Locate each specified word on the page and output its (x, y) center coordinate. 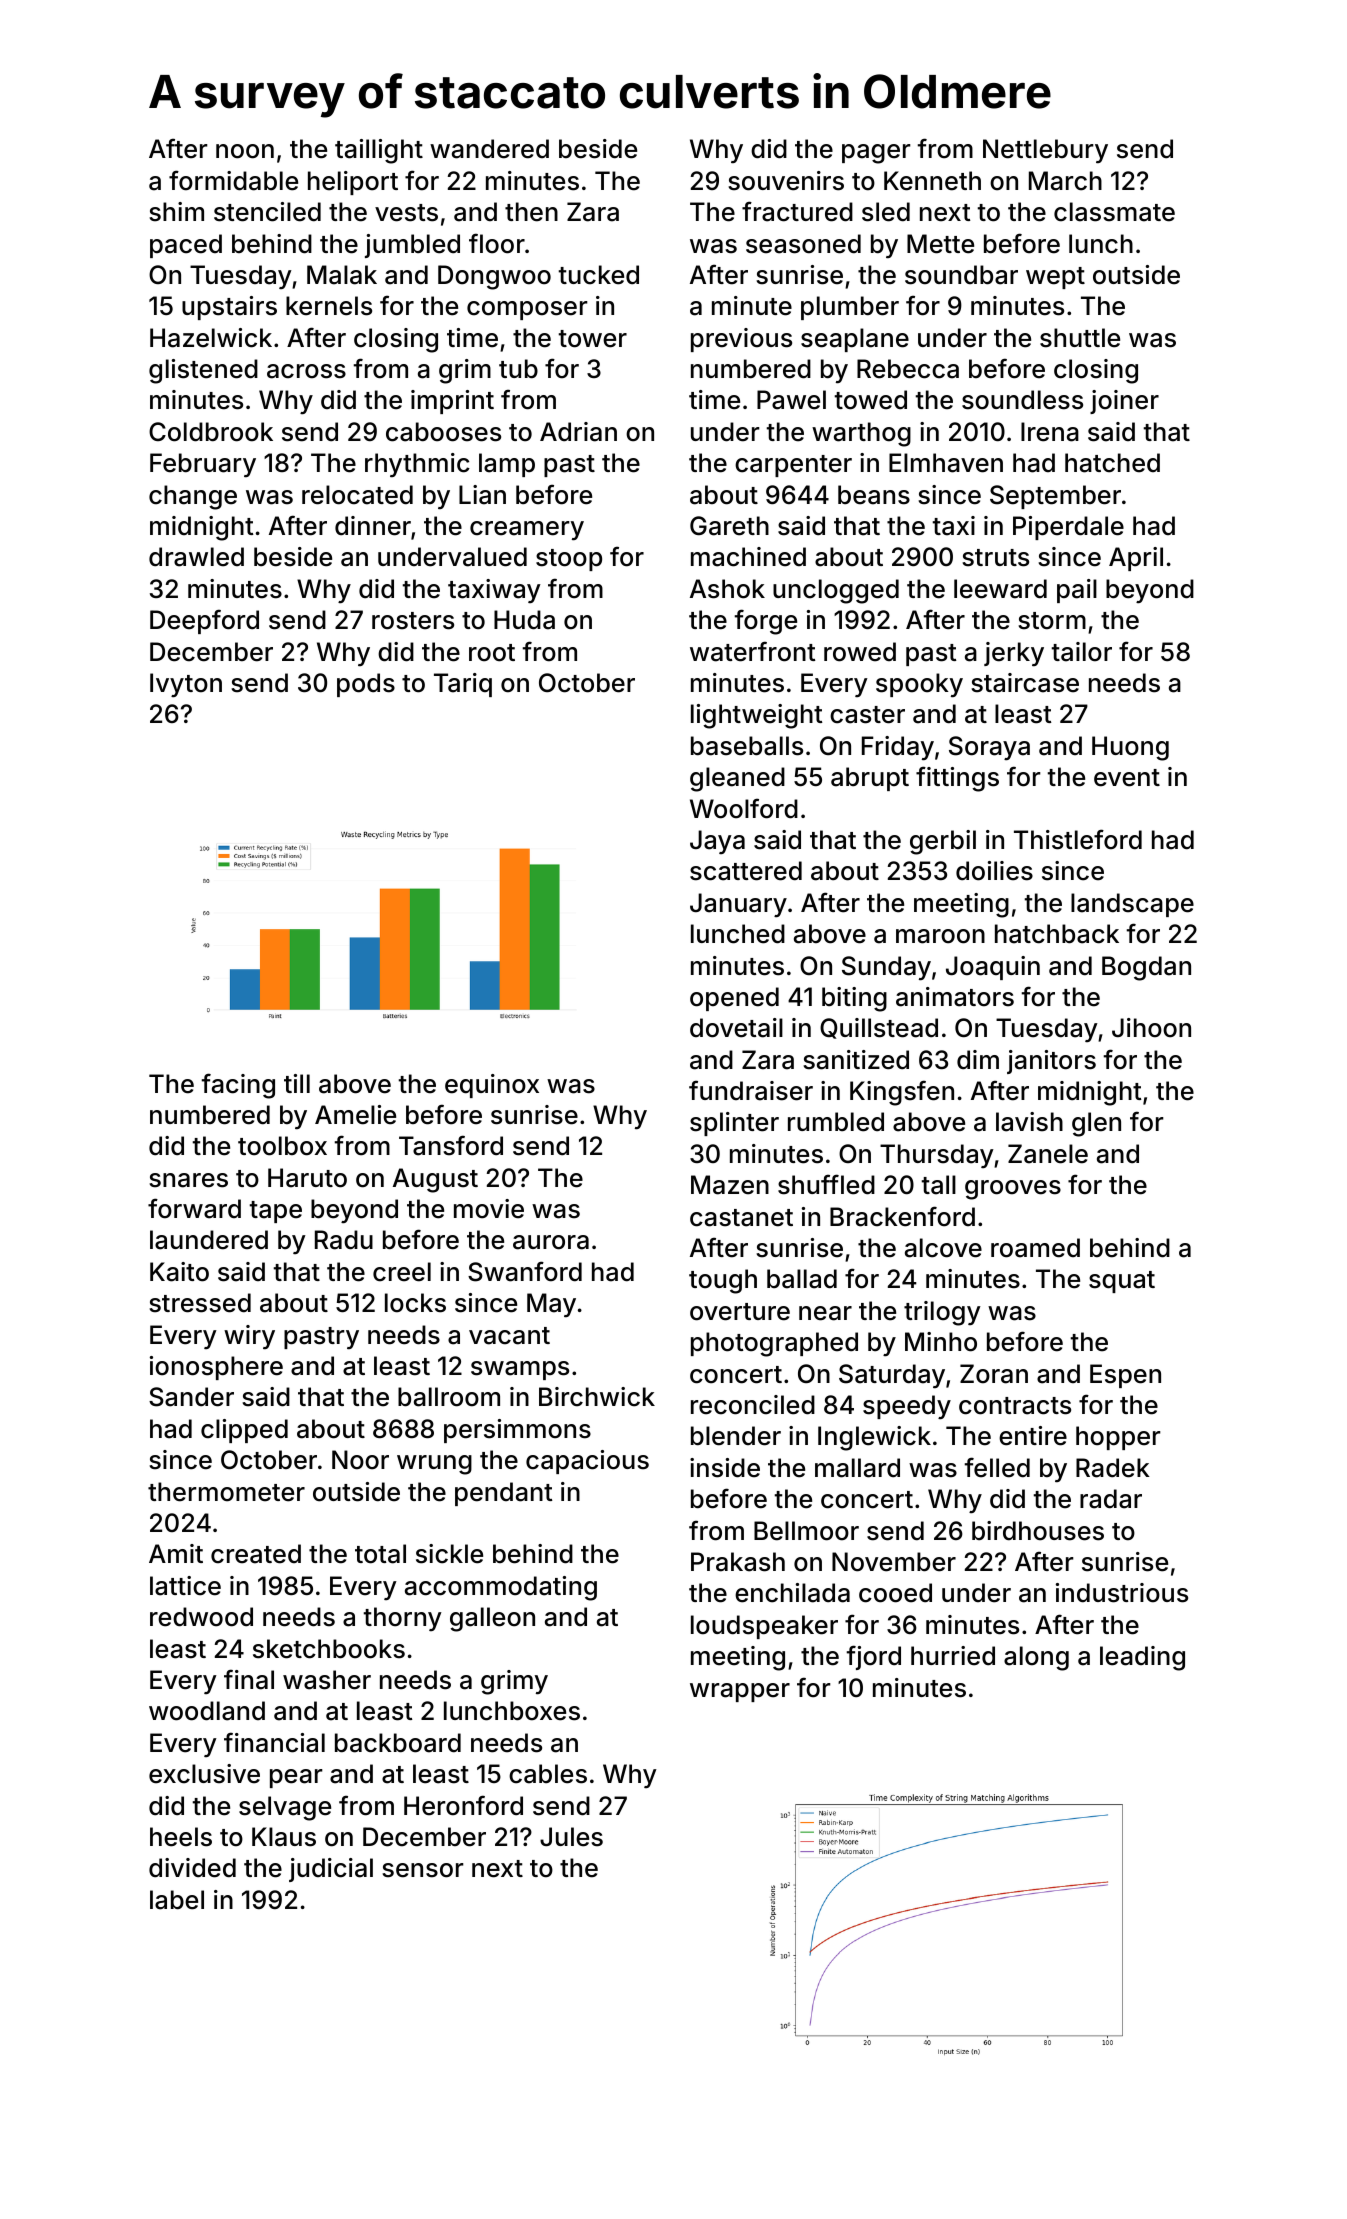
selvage (285, 1808)
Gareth (729, 526)
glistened (203, 371)
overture (740, 1312)
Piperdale (1068, 528)
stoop (569, 560)
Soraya (989, 748)
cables (548, 1774)
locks (415, 1303)
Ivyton (186, 685)
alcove (943, 1248)
